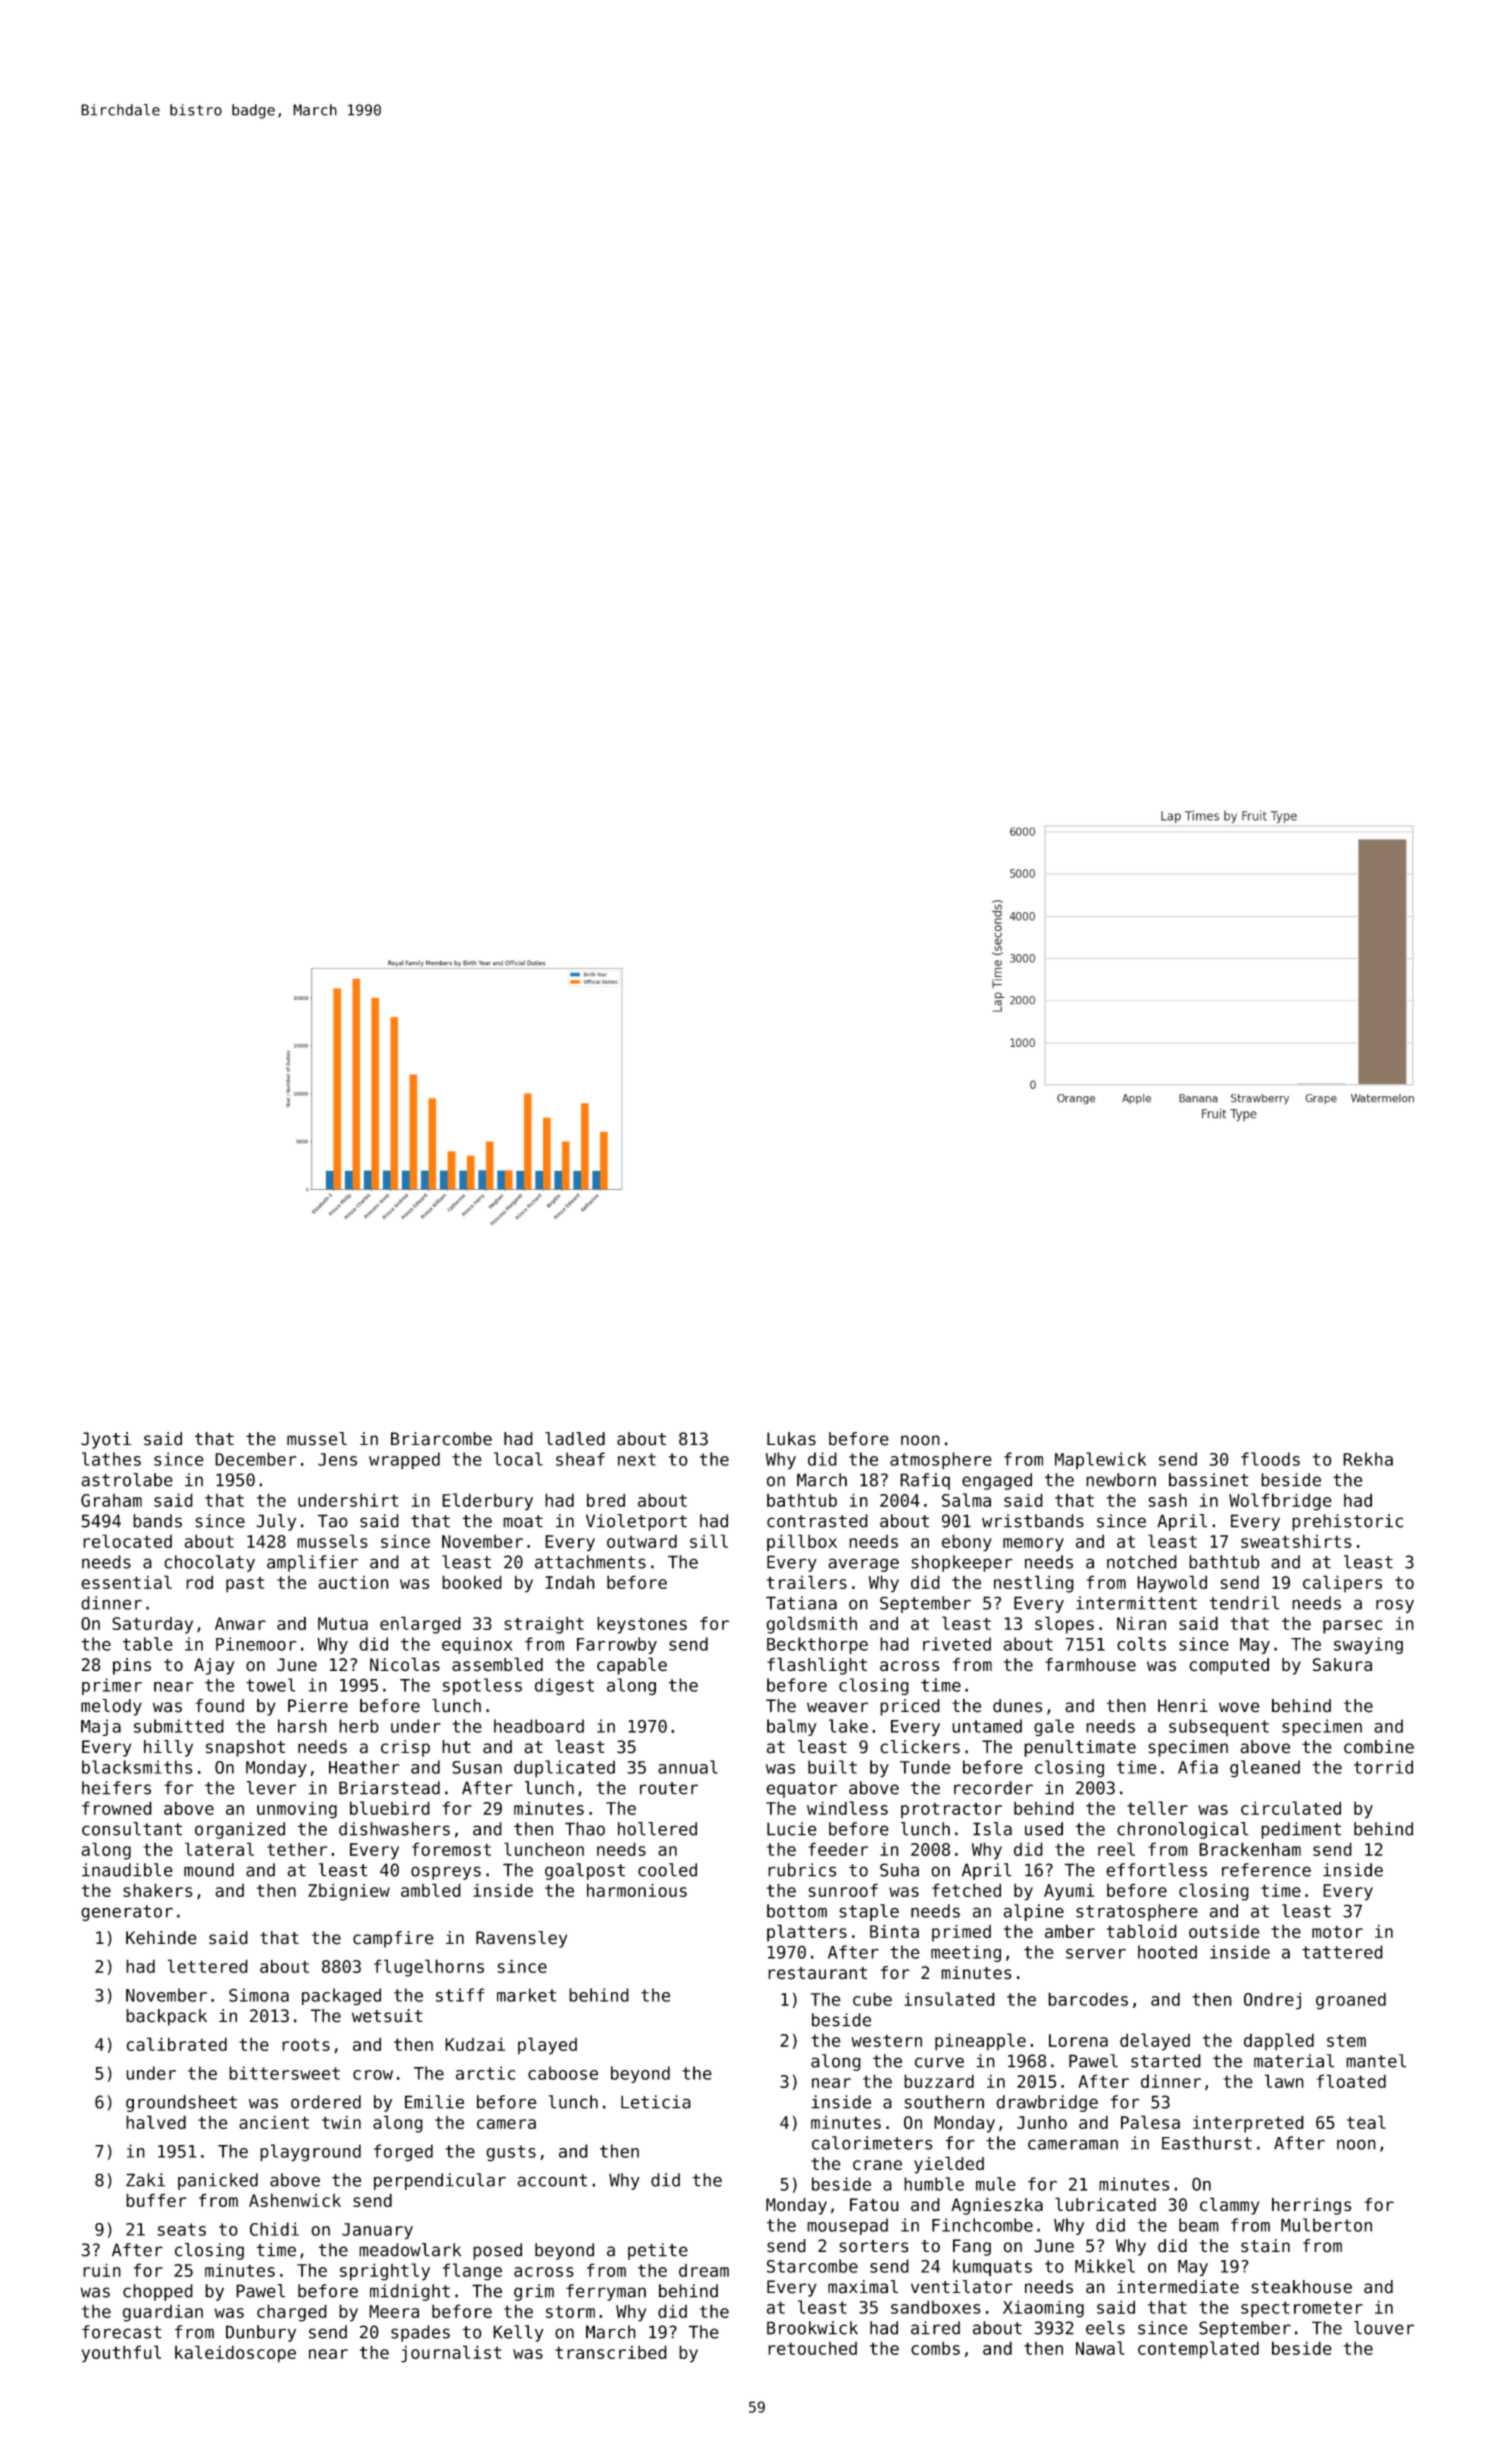  Describe the element at coordinates (111, 1707) in the document. I see `melody` at that location.
